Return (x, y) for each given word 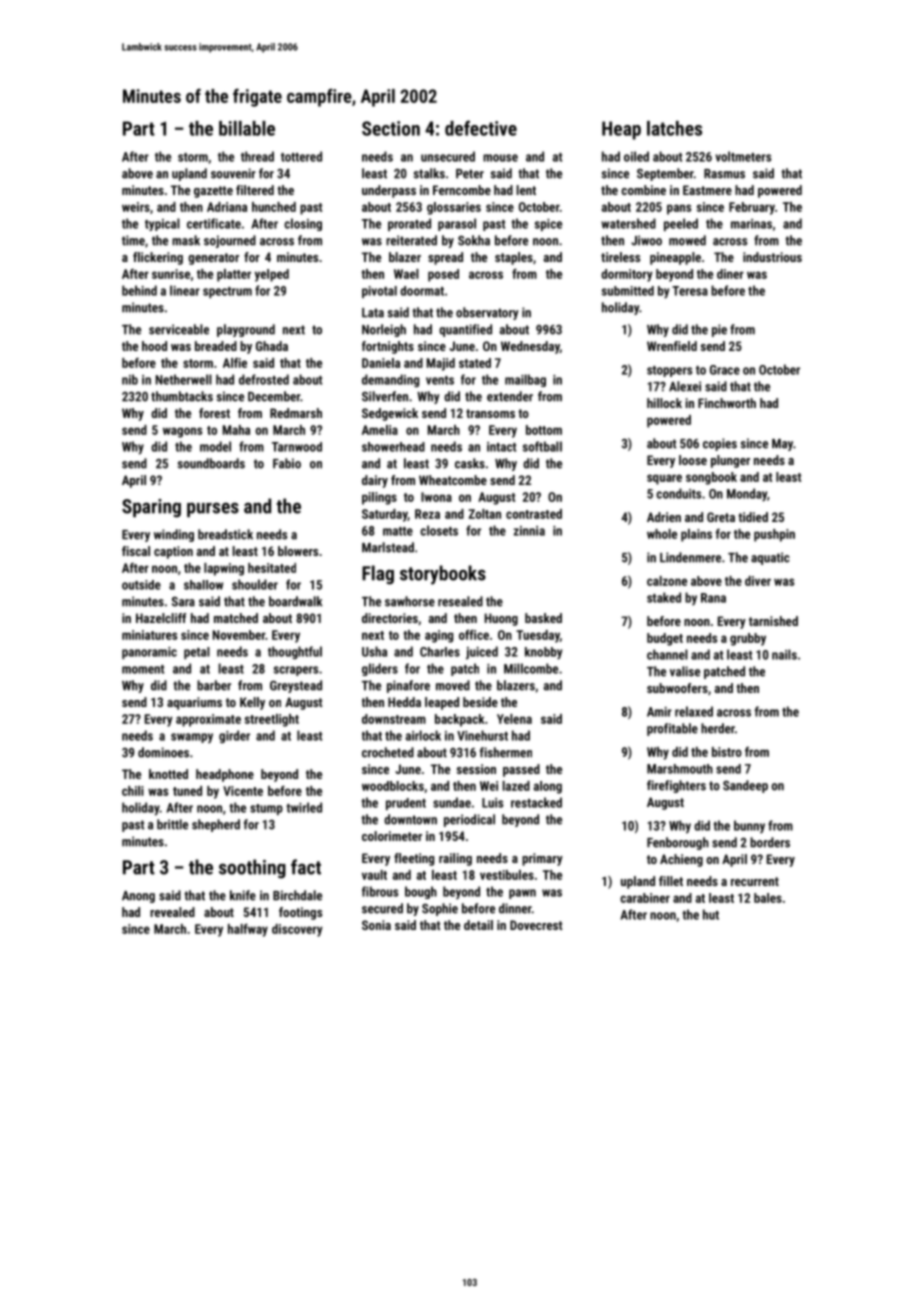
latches (674, 128)
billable (247, 128)
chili (133, 791)
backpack (460, 720)
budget (665, 639)
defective (481, 128)
